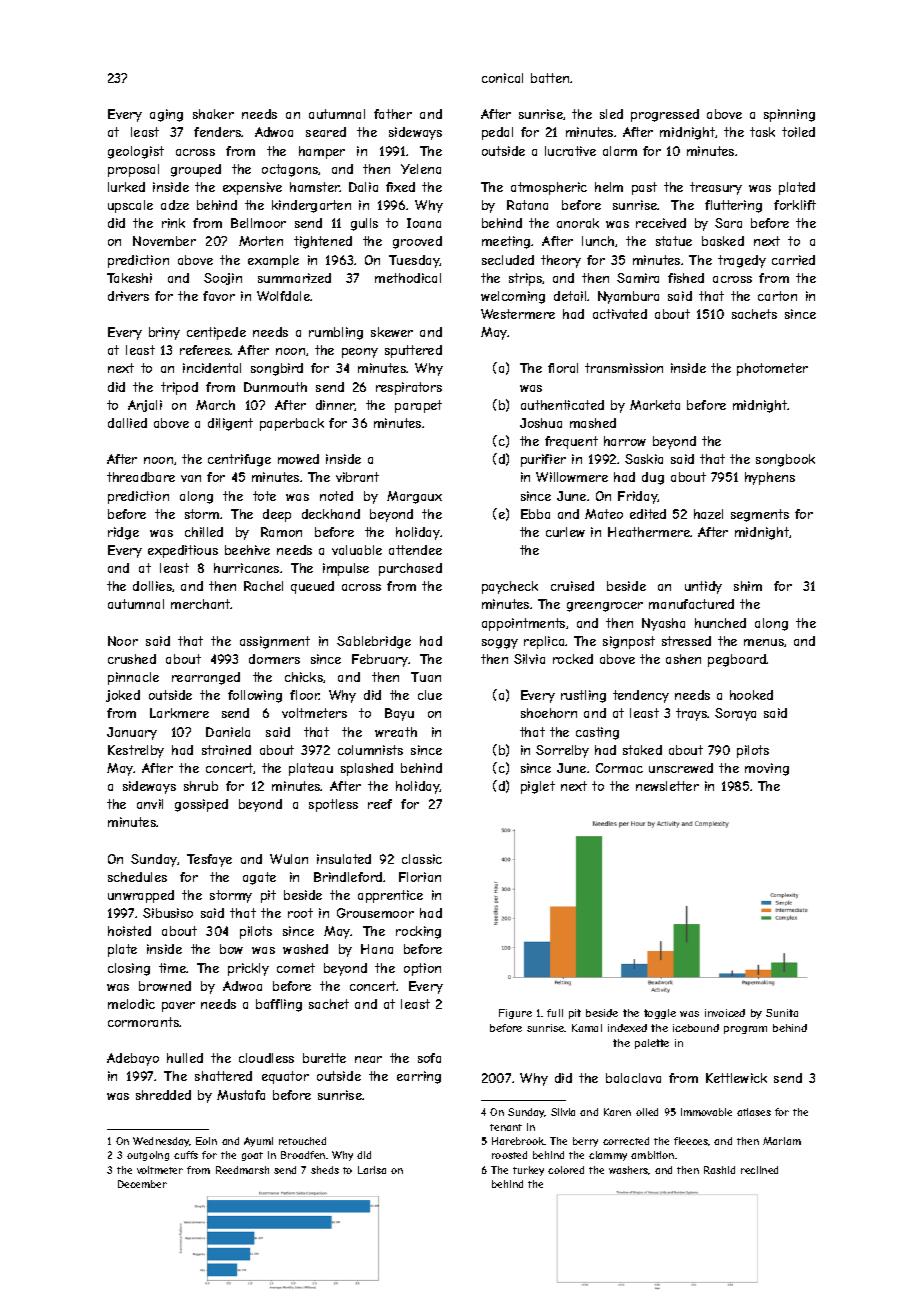  What do you see at coordinates (333, 805) in the image?
I see `spotless` at bounding box center [333, 805].
